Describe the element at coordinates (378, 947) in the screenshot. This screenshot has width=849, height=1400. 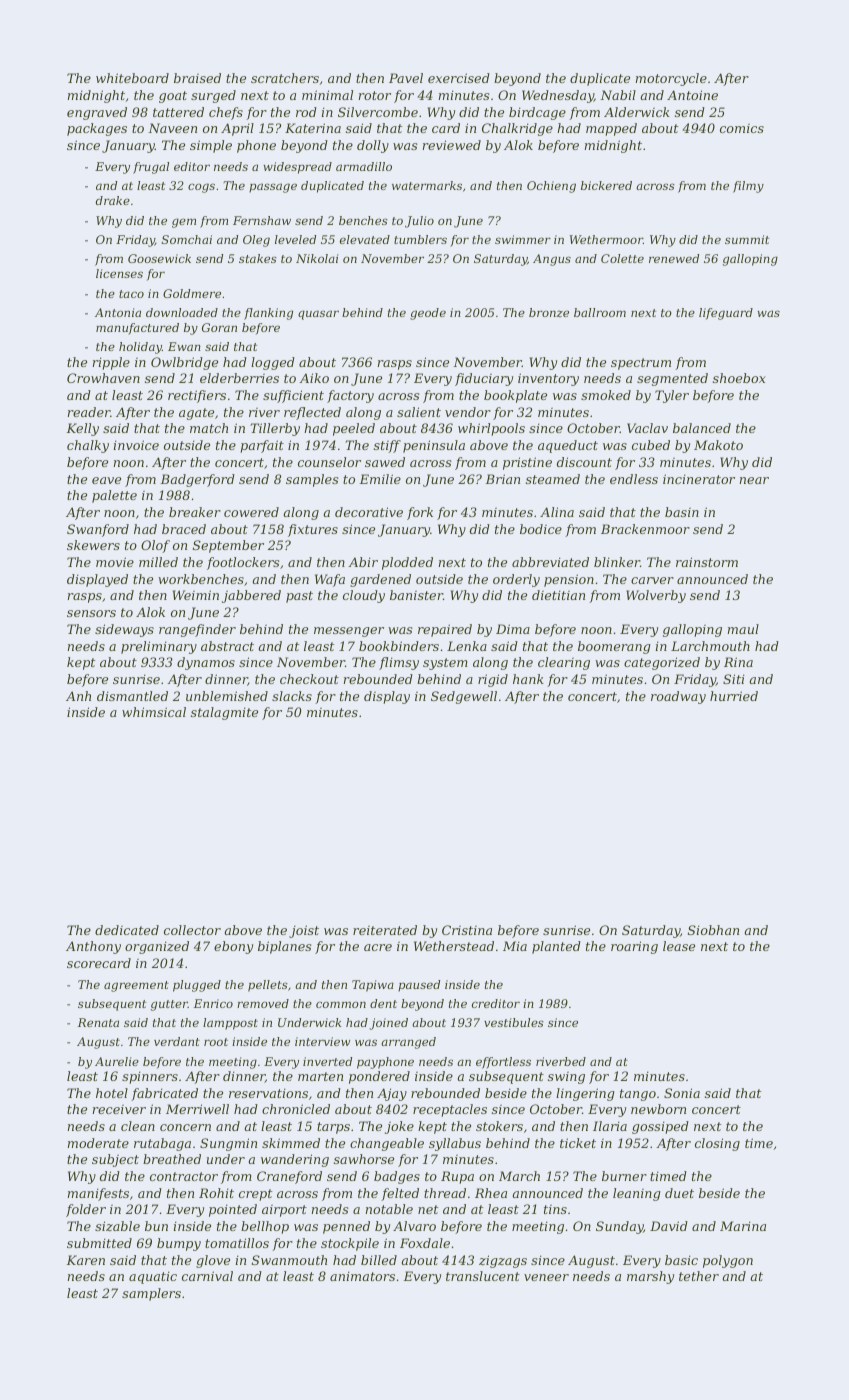
I see `acre` at that location.
